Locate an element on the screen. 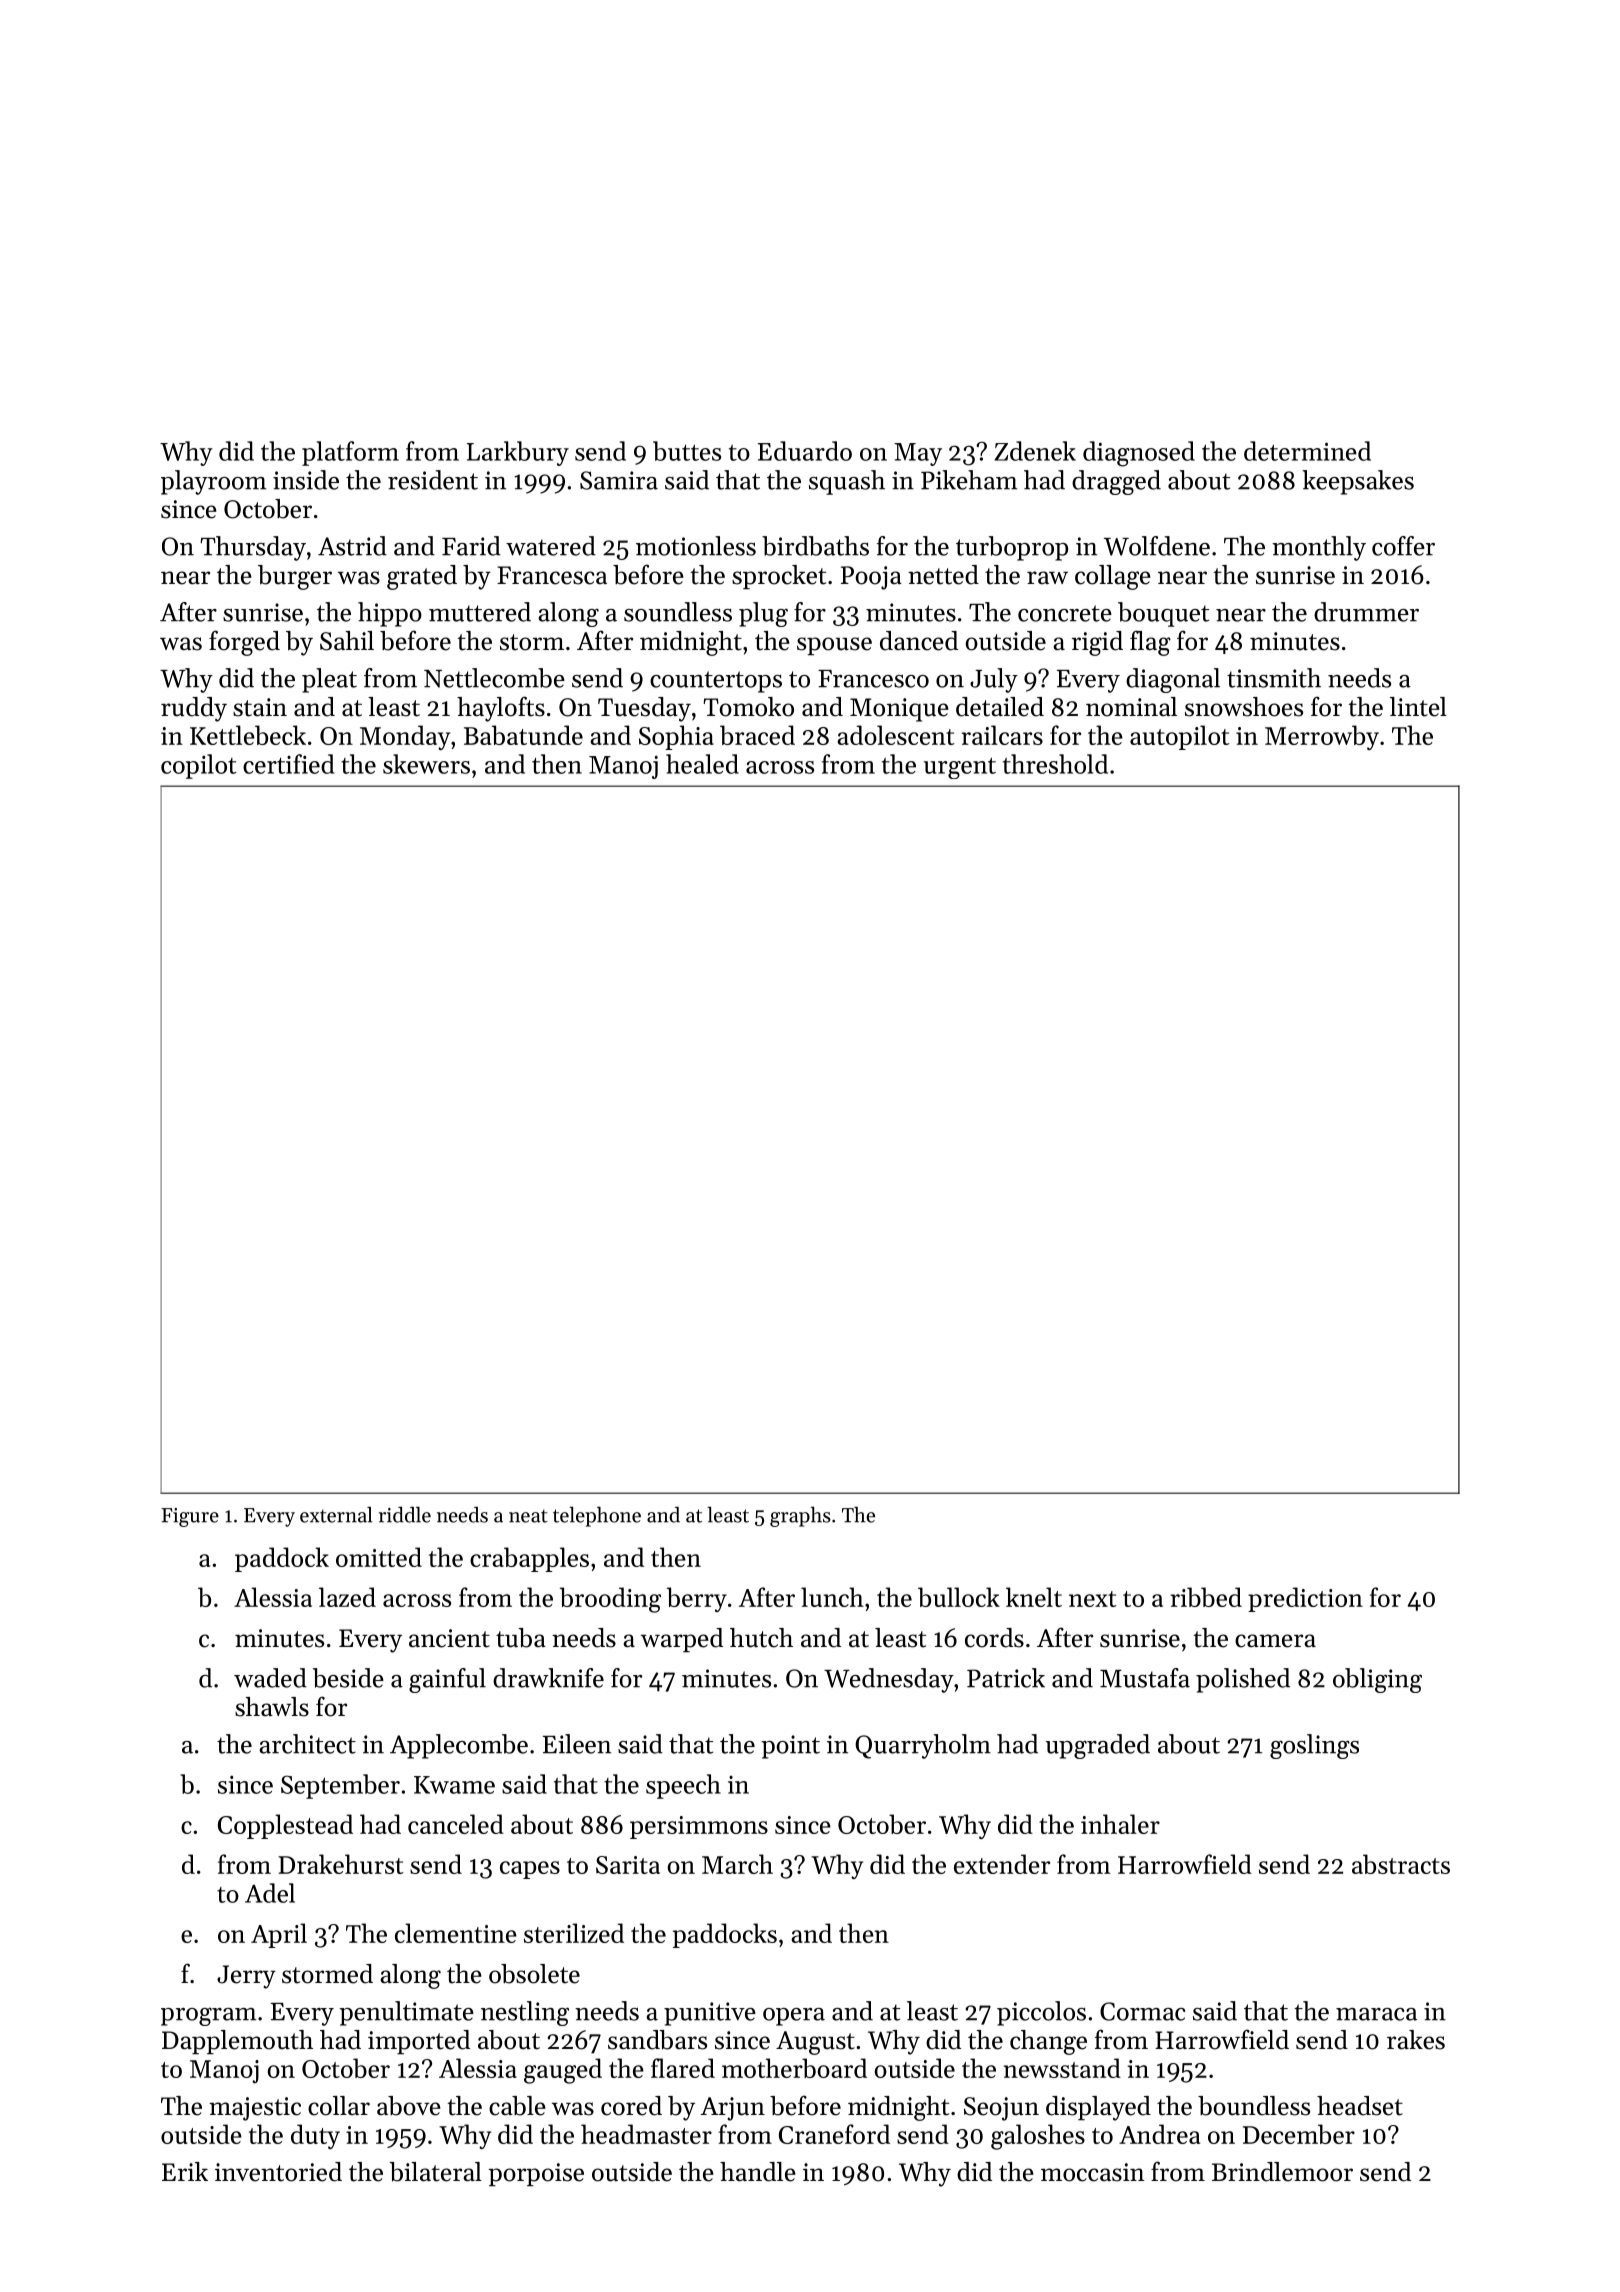 The image size is (1620, 2292). determined is located at coordinates (1307, 451).
